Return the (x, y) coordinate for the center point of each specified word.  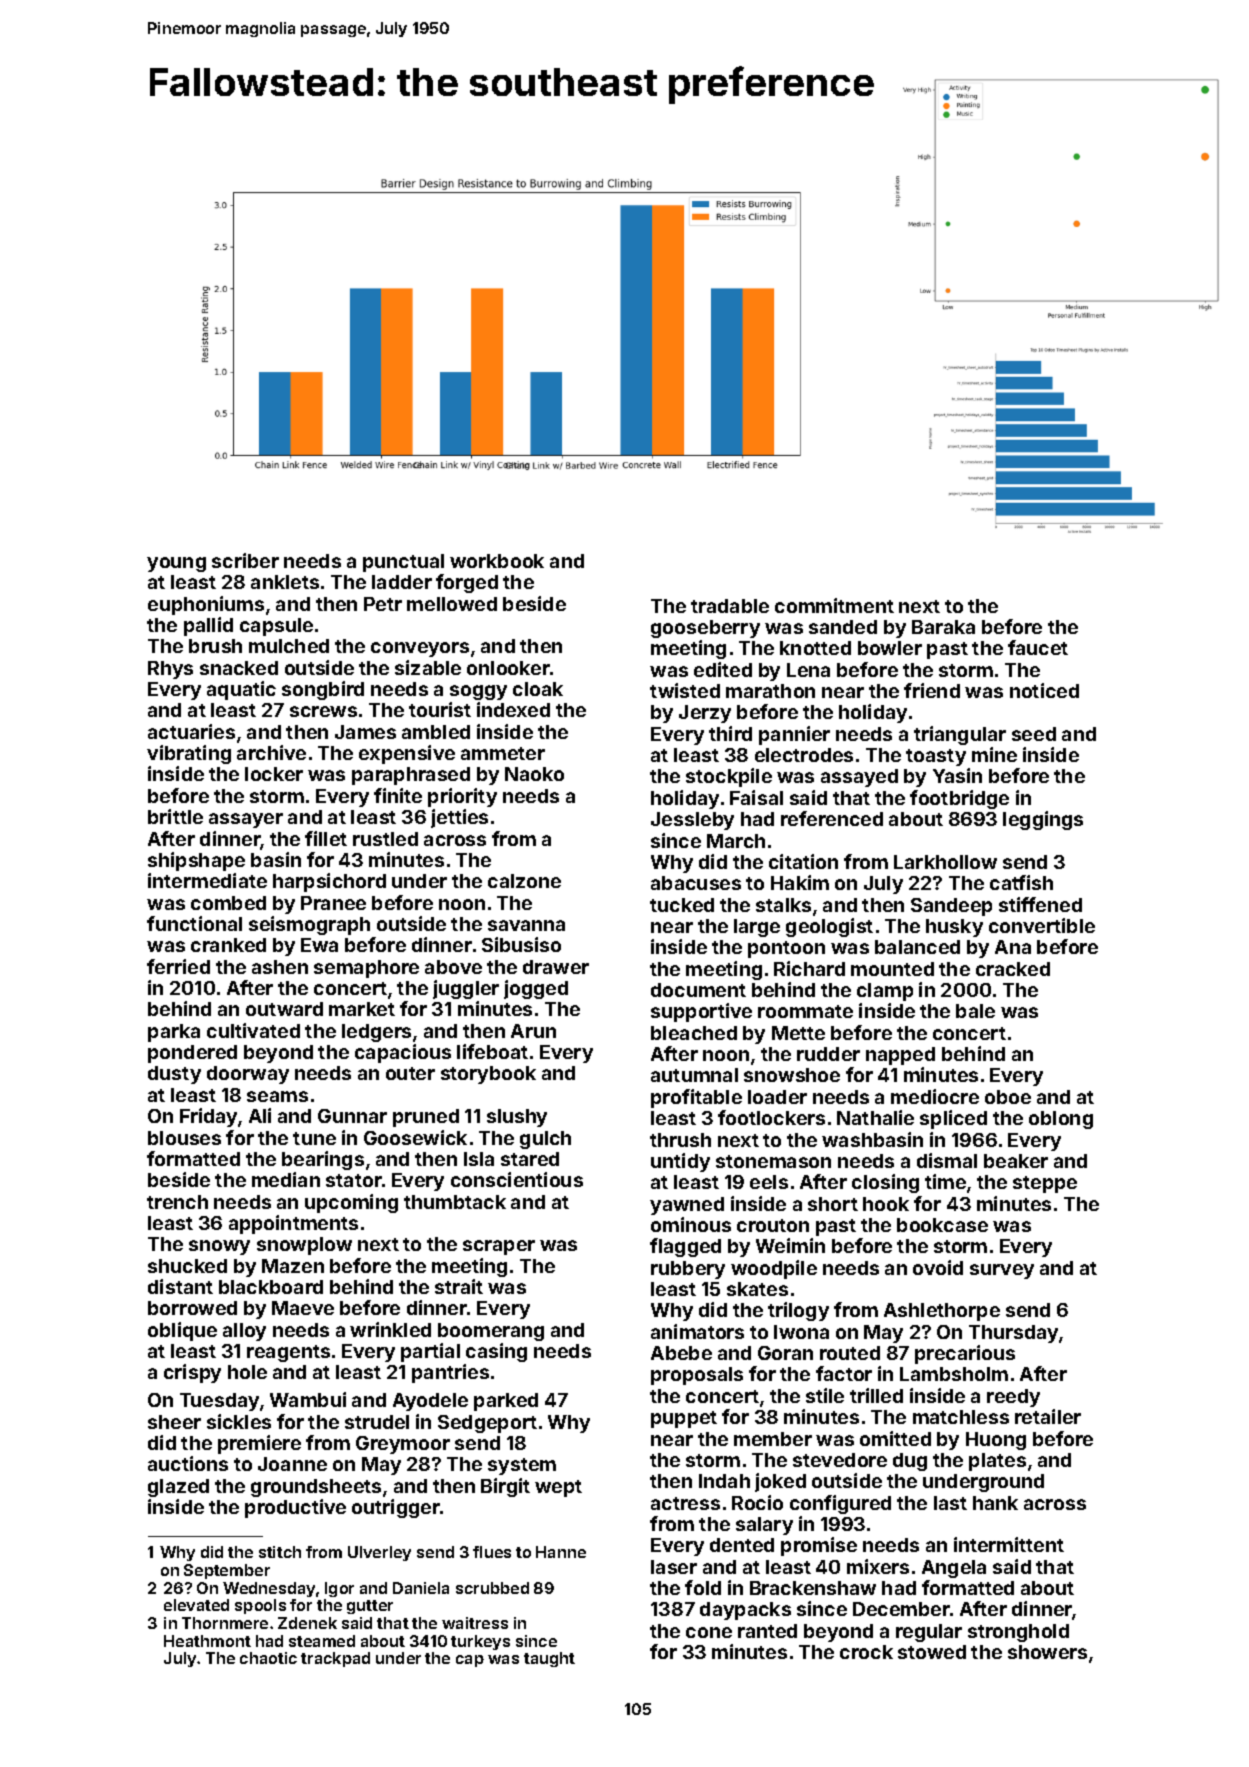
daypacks (745, 1611)
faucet (1038, 647)
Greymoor (403, 1445)
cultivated (253, 1030)
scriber (245, 560)
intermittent (1009, 1544)
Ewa (319, 945)
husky (954, 928)
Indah (724, 1481)
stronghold (1018, 1633)
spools (260, 1606)
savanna (526, 925)
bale (975, 1011)
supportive (701, 1012)
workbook (497, 561)
